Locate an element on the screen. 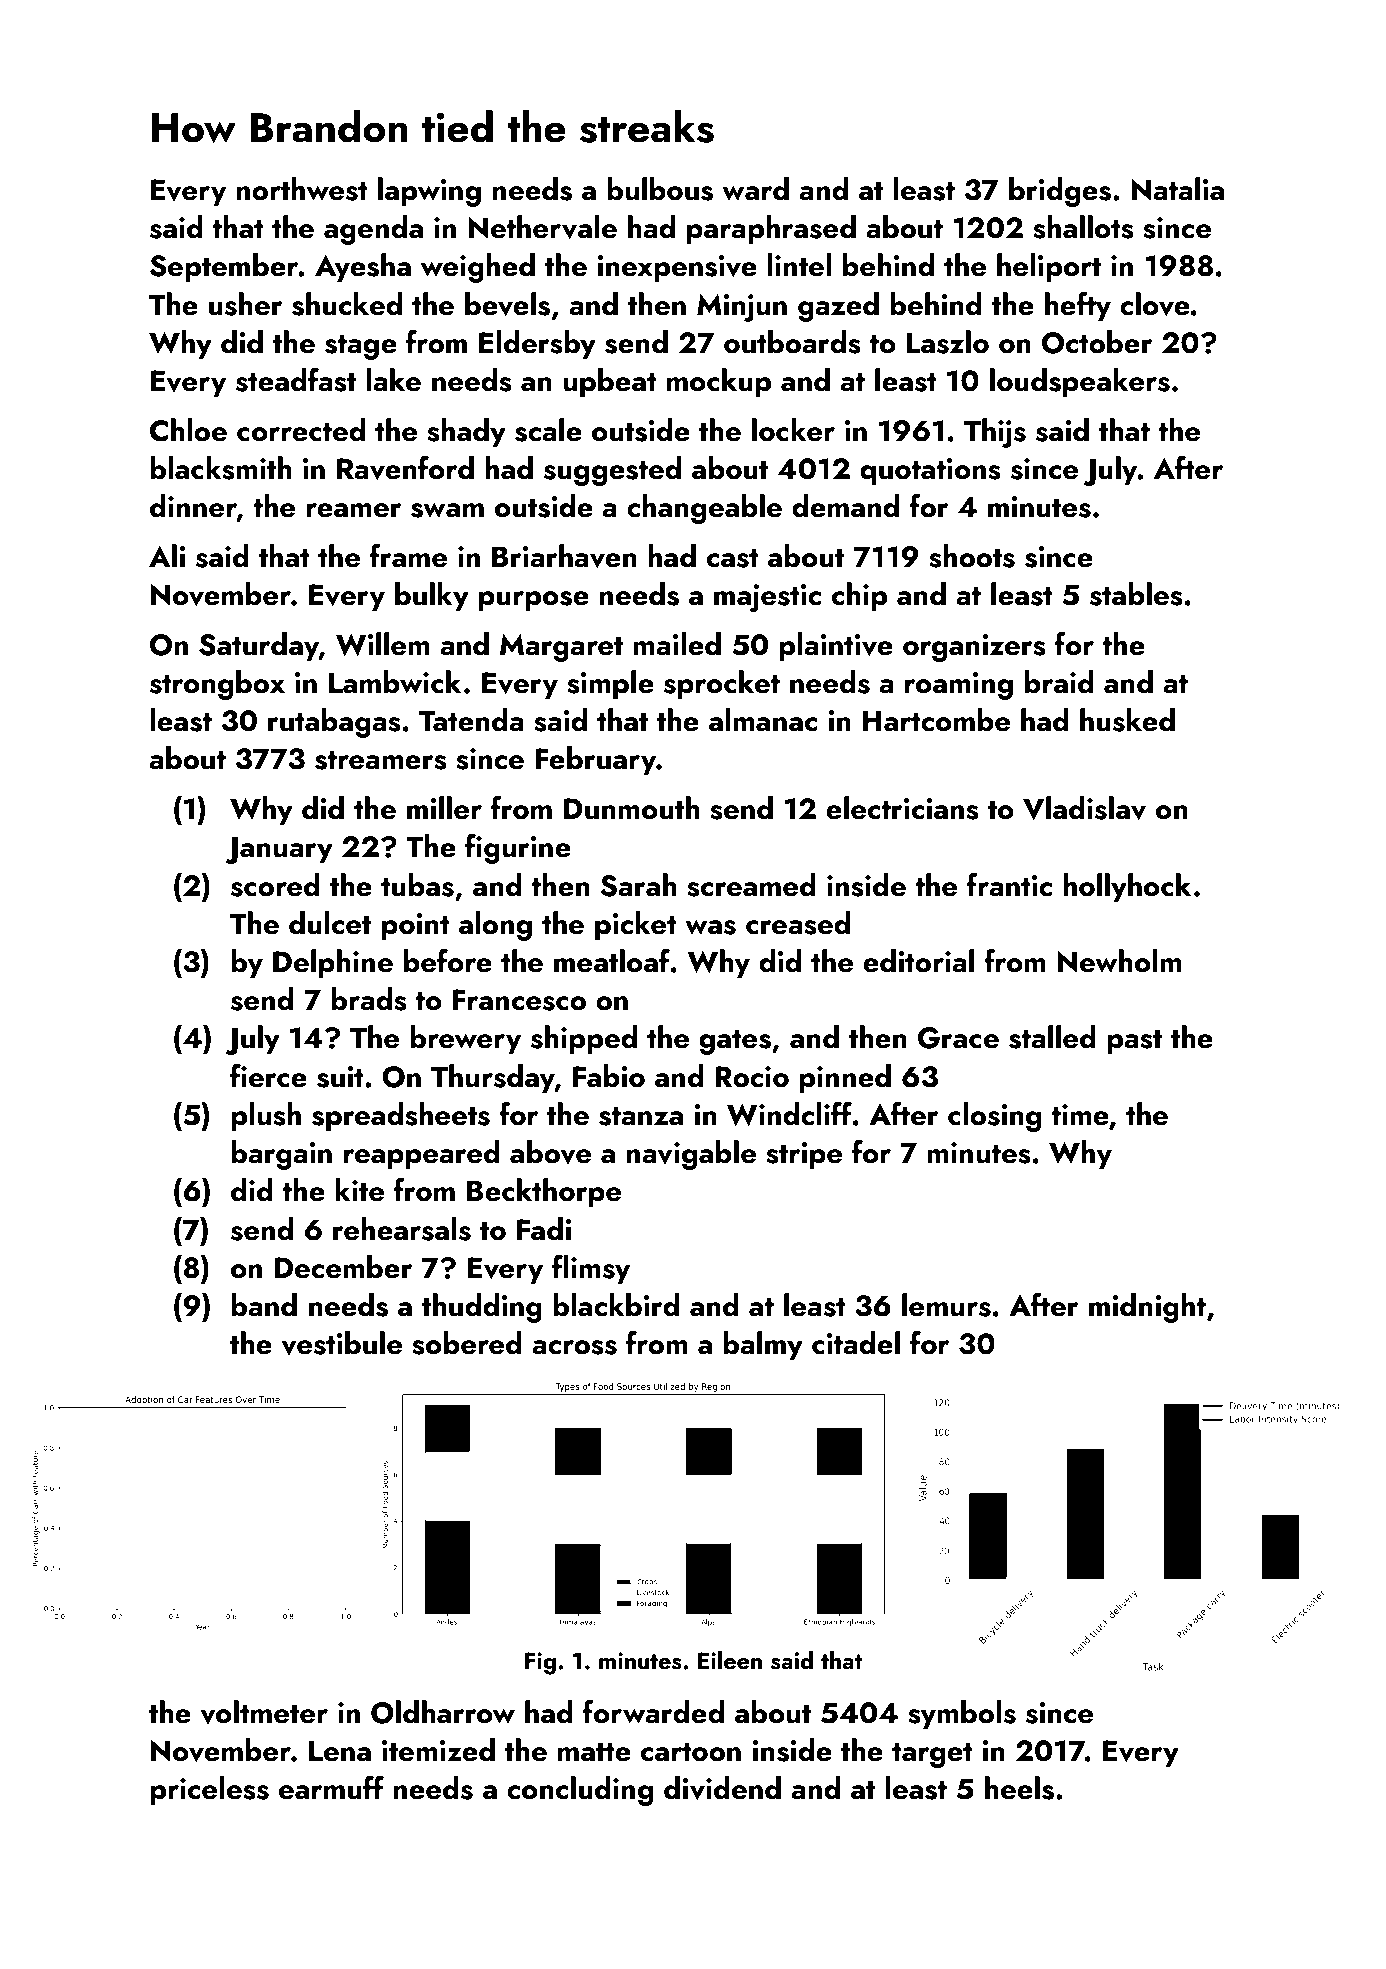 This screenshot has height=1969, width=1386. vestibule is located at coordinates (341, 1343).
